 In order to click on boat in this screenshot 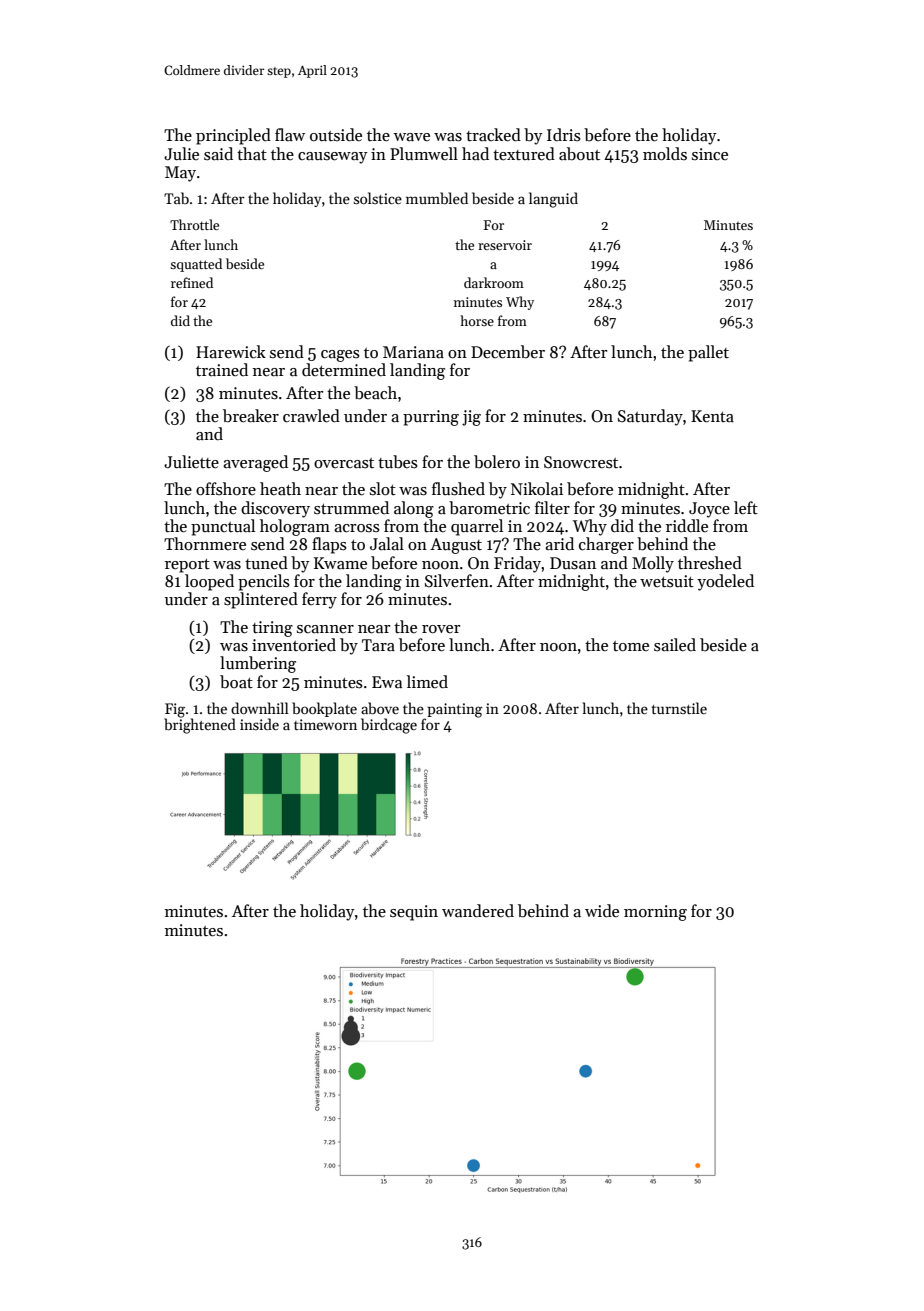, I will do `click(236, 682)`.
